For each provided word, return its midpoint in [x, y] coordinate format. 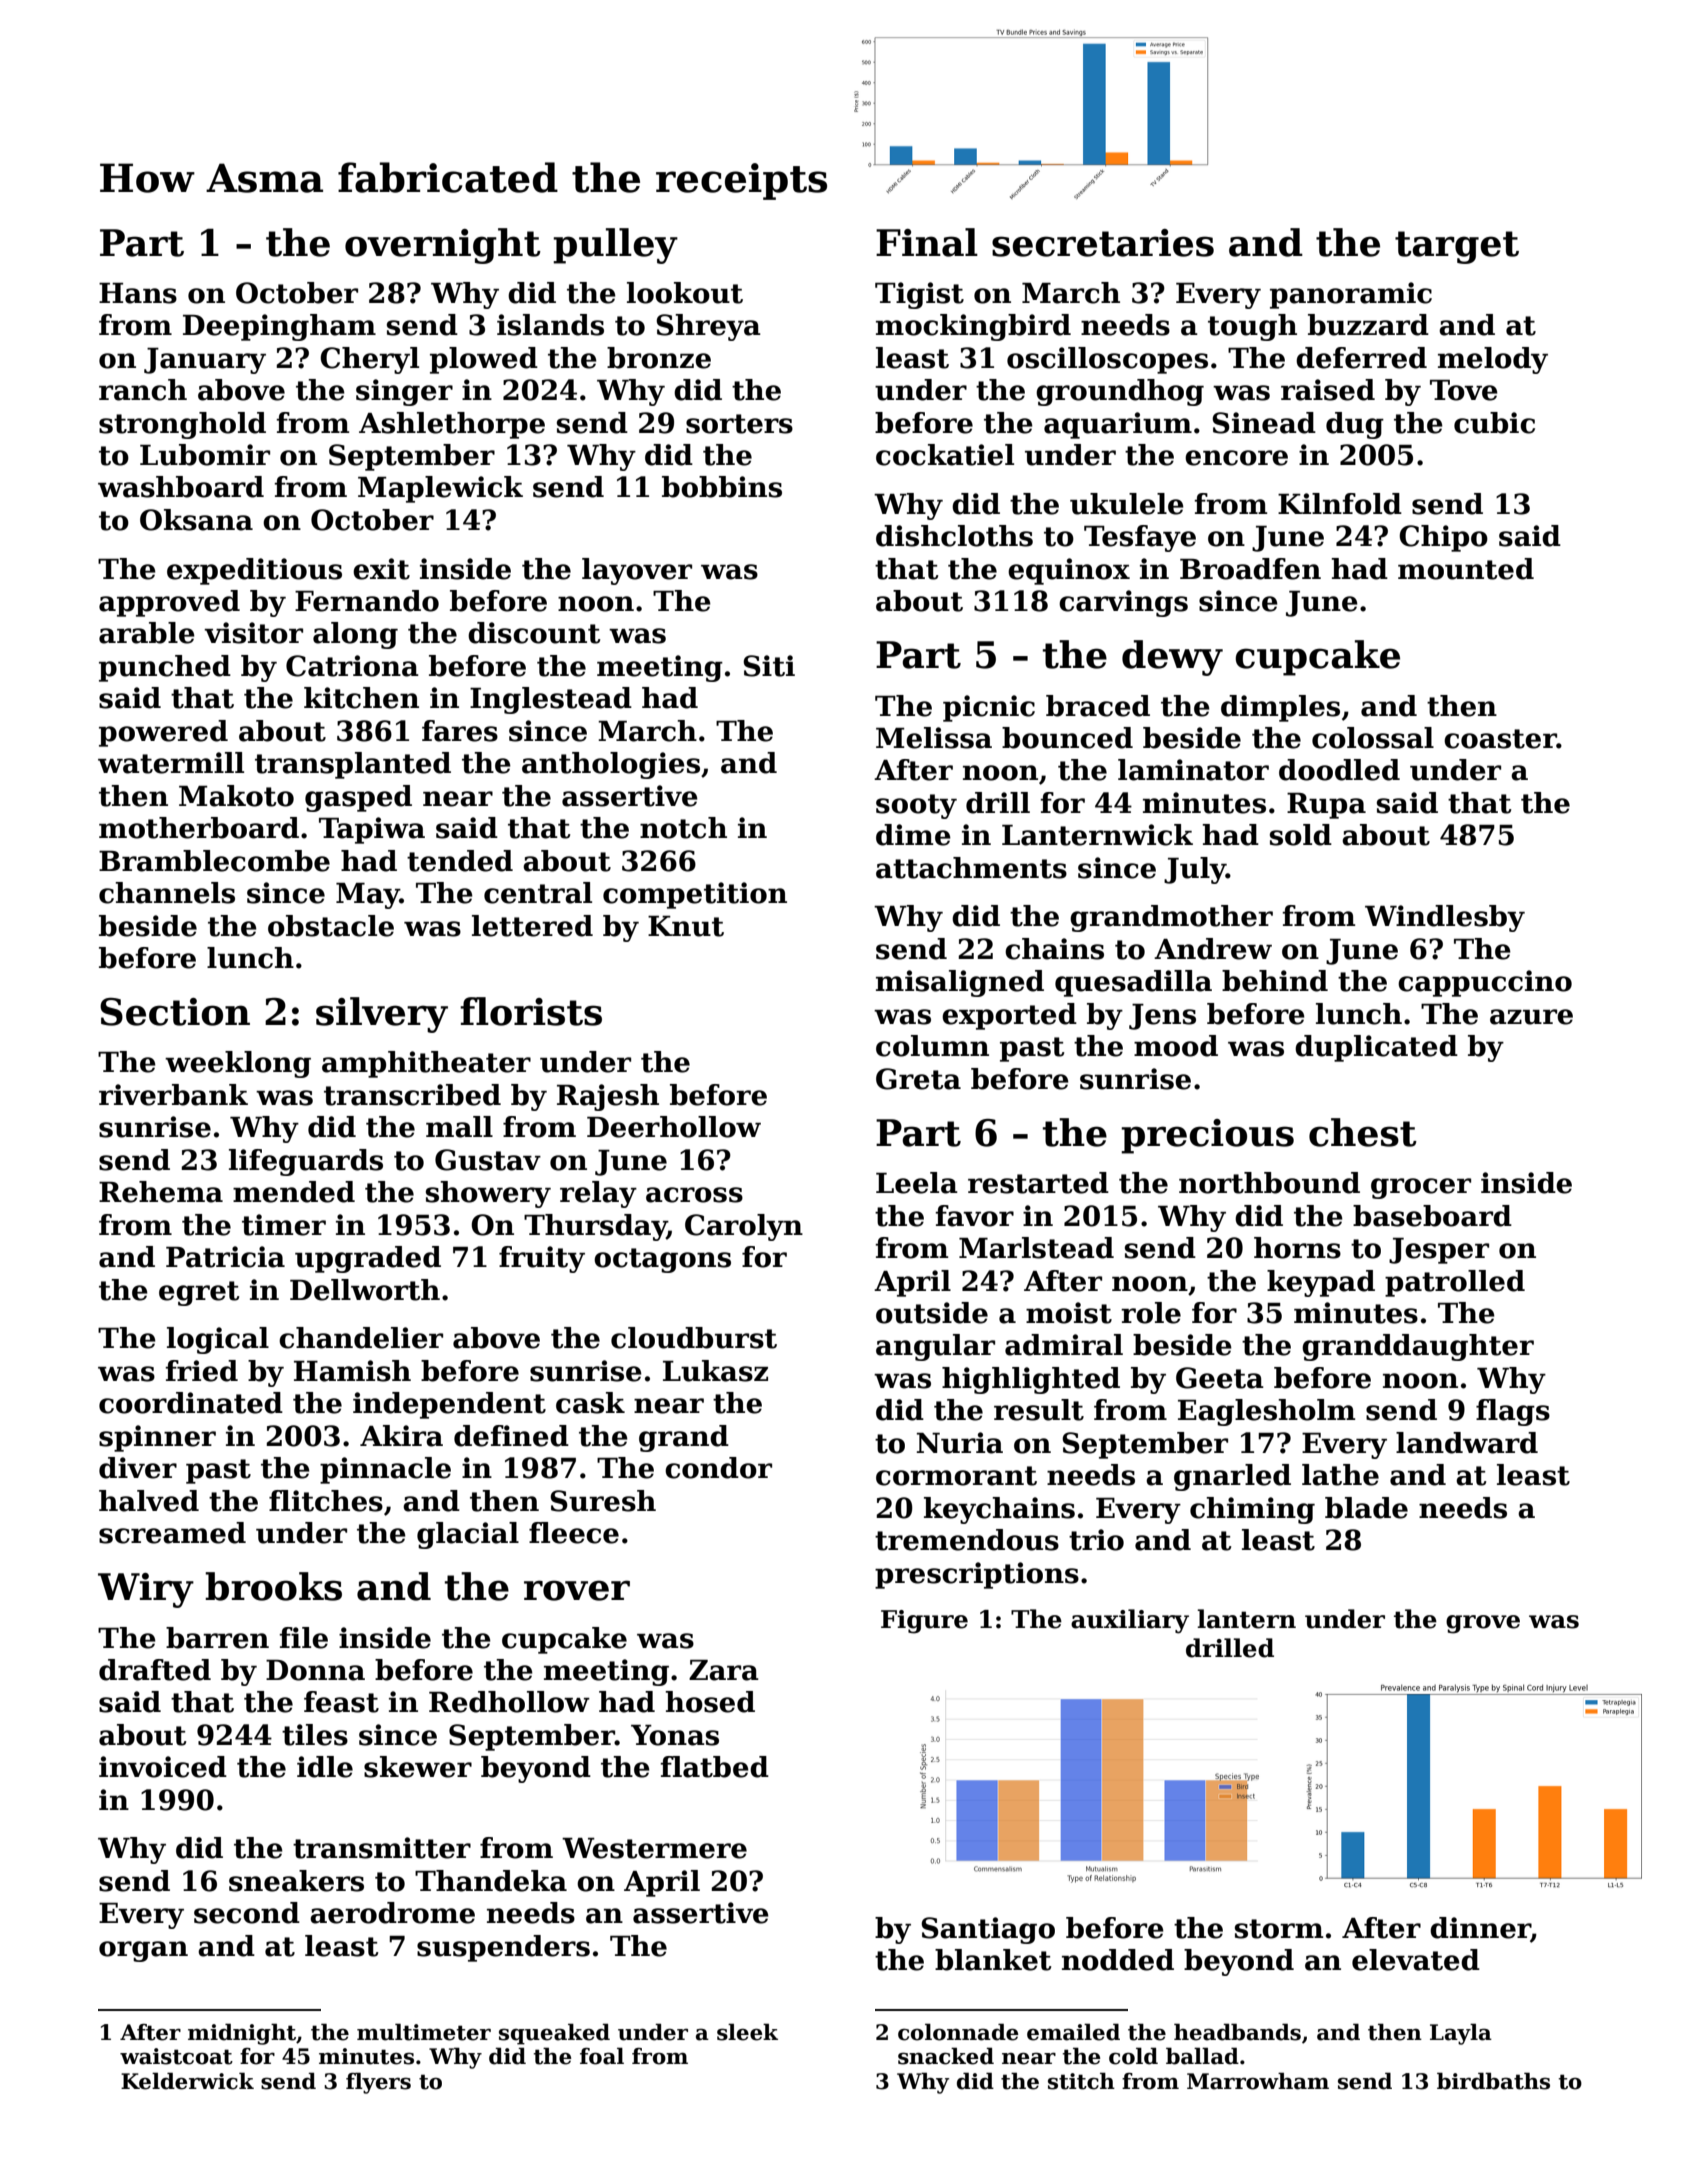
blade [1366, 1508]
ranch [143, 390]
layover [637, 571]
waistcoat [176, 2056]
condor [718, 1468]
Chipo [1443, 538]
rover [577, 1590]
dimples [1280, 708]
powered [163, 733]
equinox [1069, 571]
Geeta [1220, 1378]
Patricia [225, 1257]
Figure [924, 1622]
